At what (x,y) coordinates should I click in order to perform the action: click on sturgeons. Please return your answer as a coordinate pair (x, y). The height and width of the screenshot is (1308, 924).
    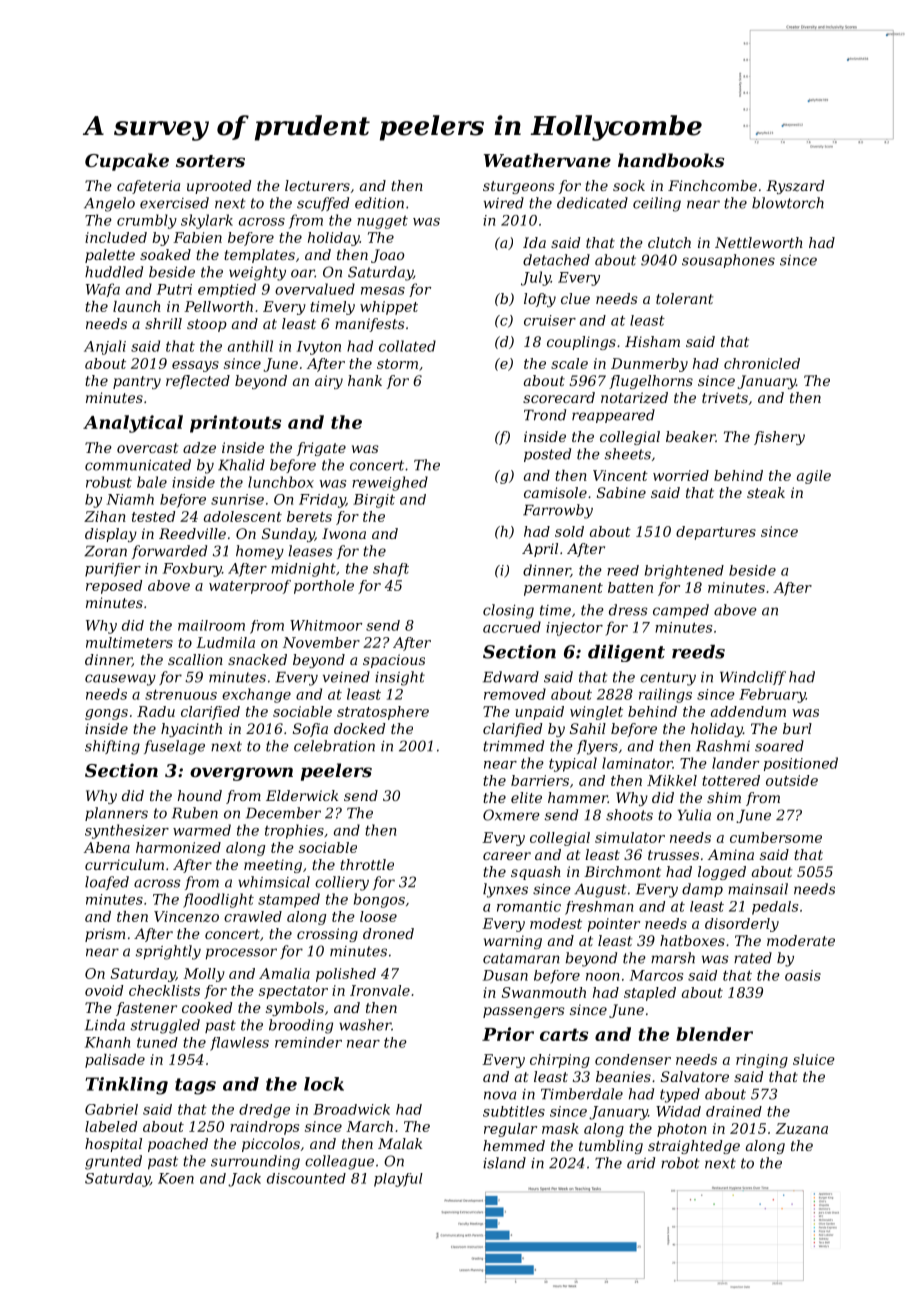
    Looking at the image, I should click on (519, 187).
